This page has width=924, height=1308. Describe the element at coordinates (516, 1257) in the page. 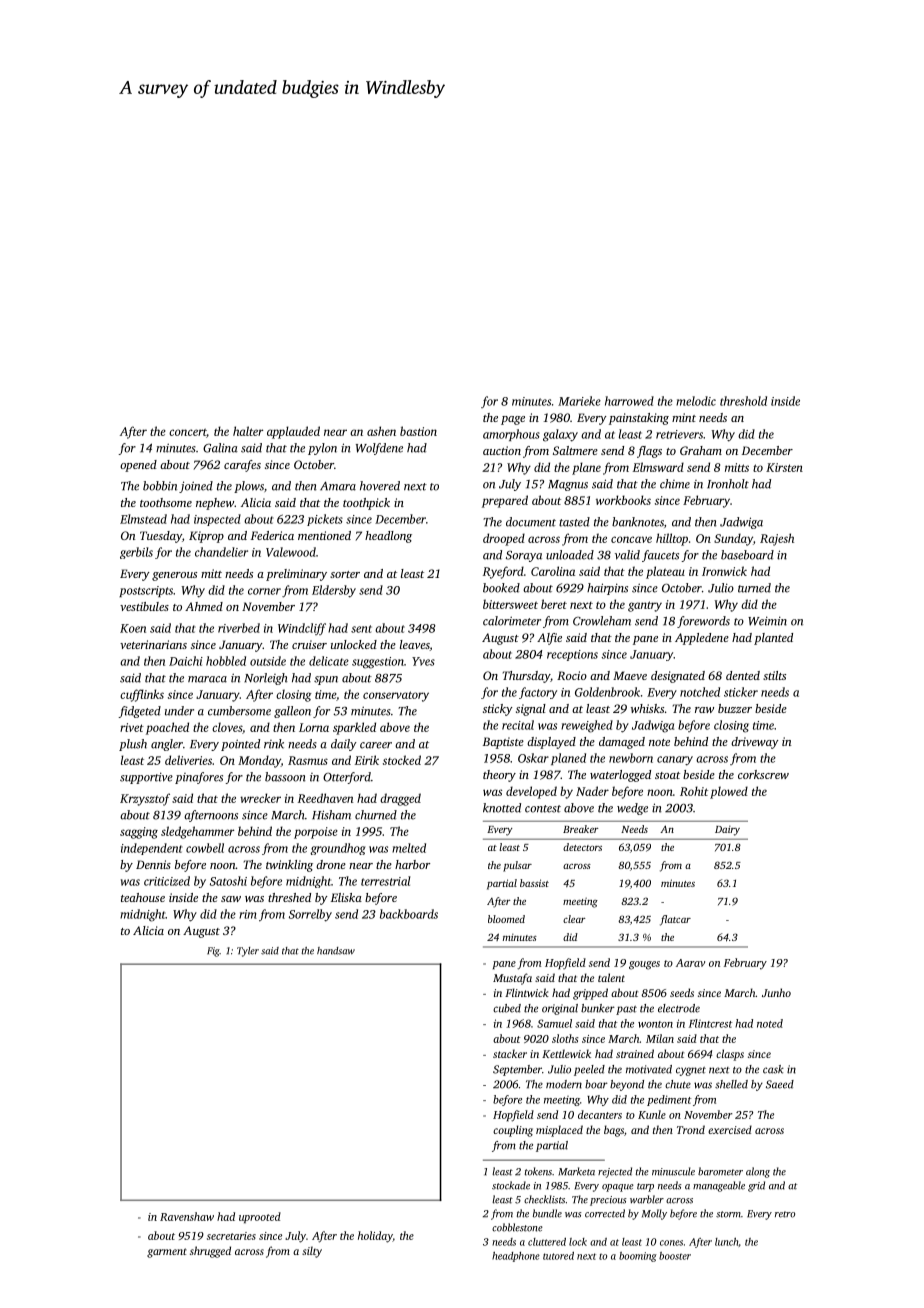

I see `headphone` at that location.
